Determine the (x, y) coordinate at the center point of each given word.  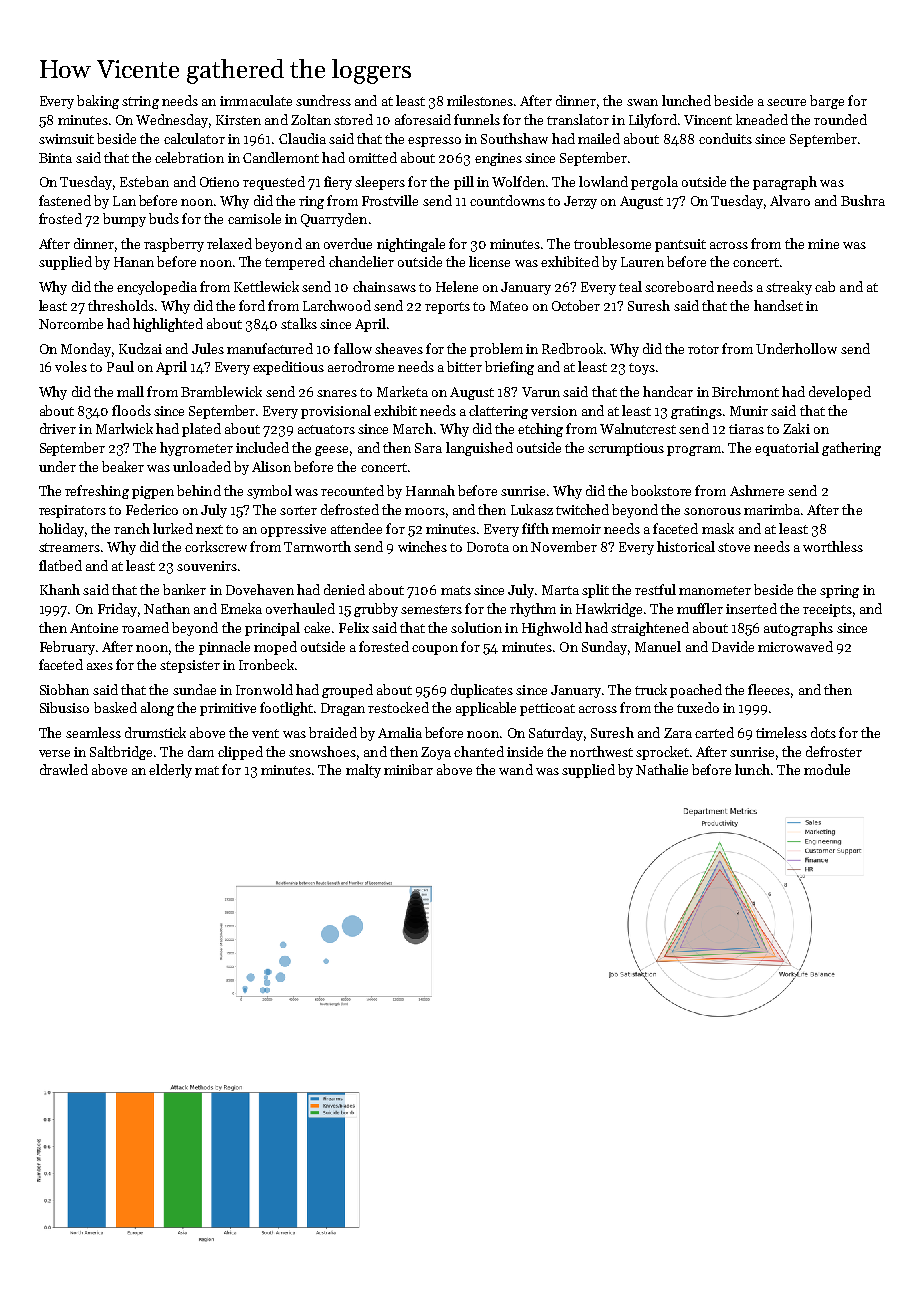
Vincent (708, 120)
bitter (464, 366)
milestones (480, 100)
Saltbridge (121, 753)
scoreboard (679, 286)
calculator (194, 138)
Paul (120, 366)
